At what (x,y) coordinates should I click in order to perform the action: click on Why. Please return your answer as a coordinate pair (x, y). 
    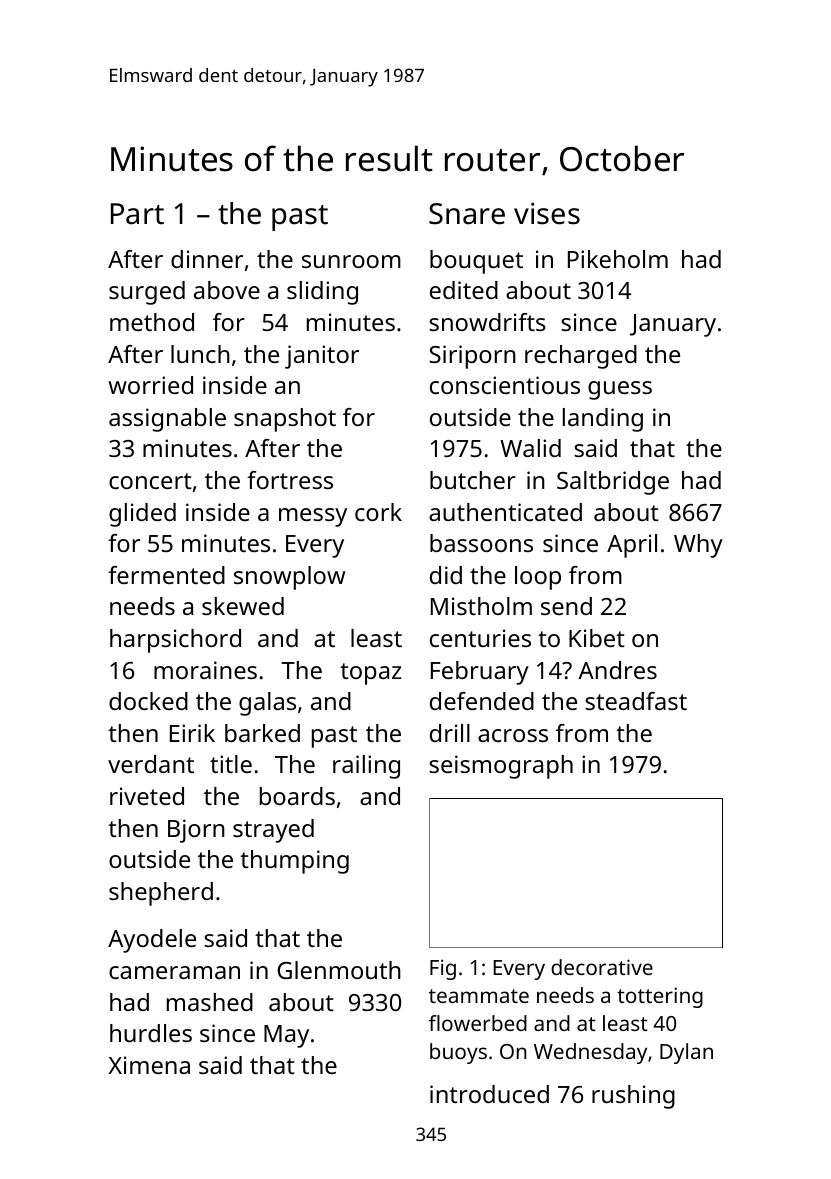
    Looking at the image, I should click on (698, 546).
